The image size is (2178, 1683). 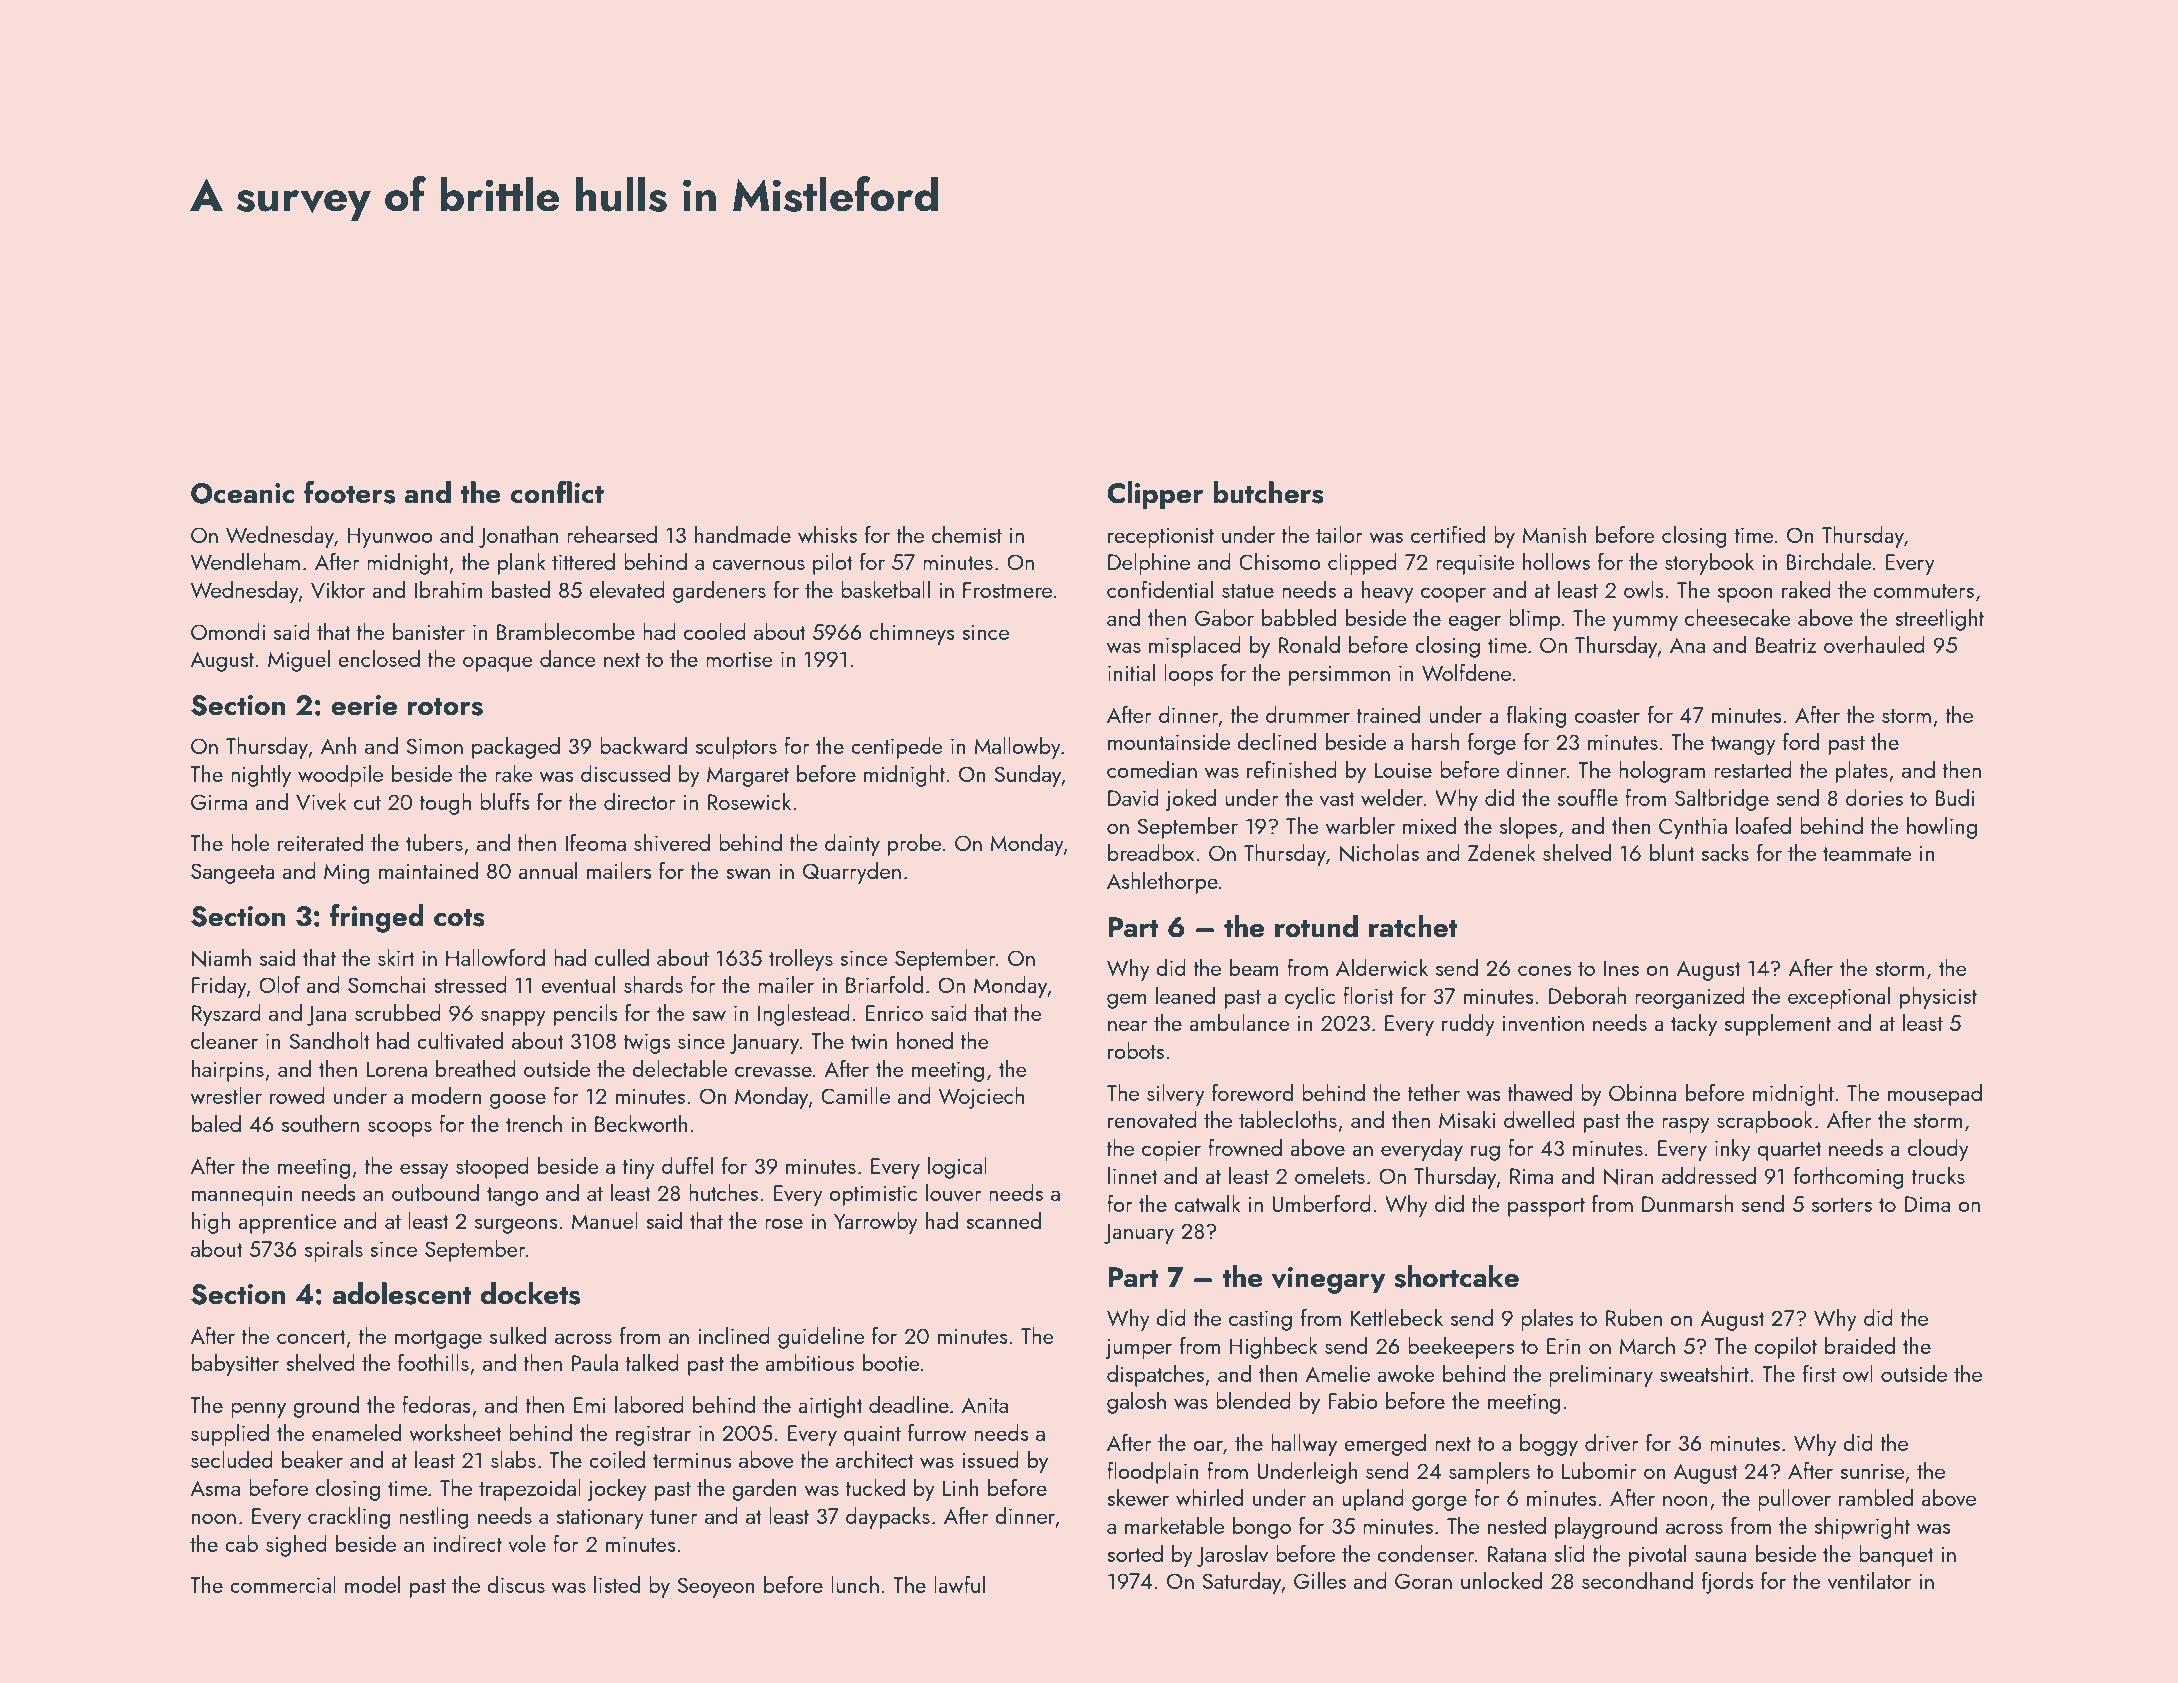 I want to click on dance, so click(x=568, y=658).
